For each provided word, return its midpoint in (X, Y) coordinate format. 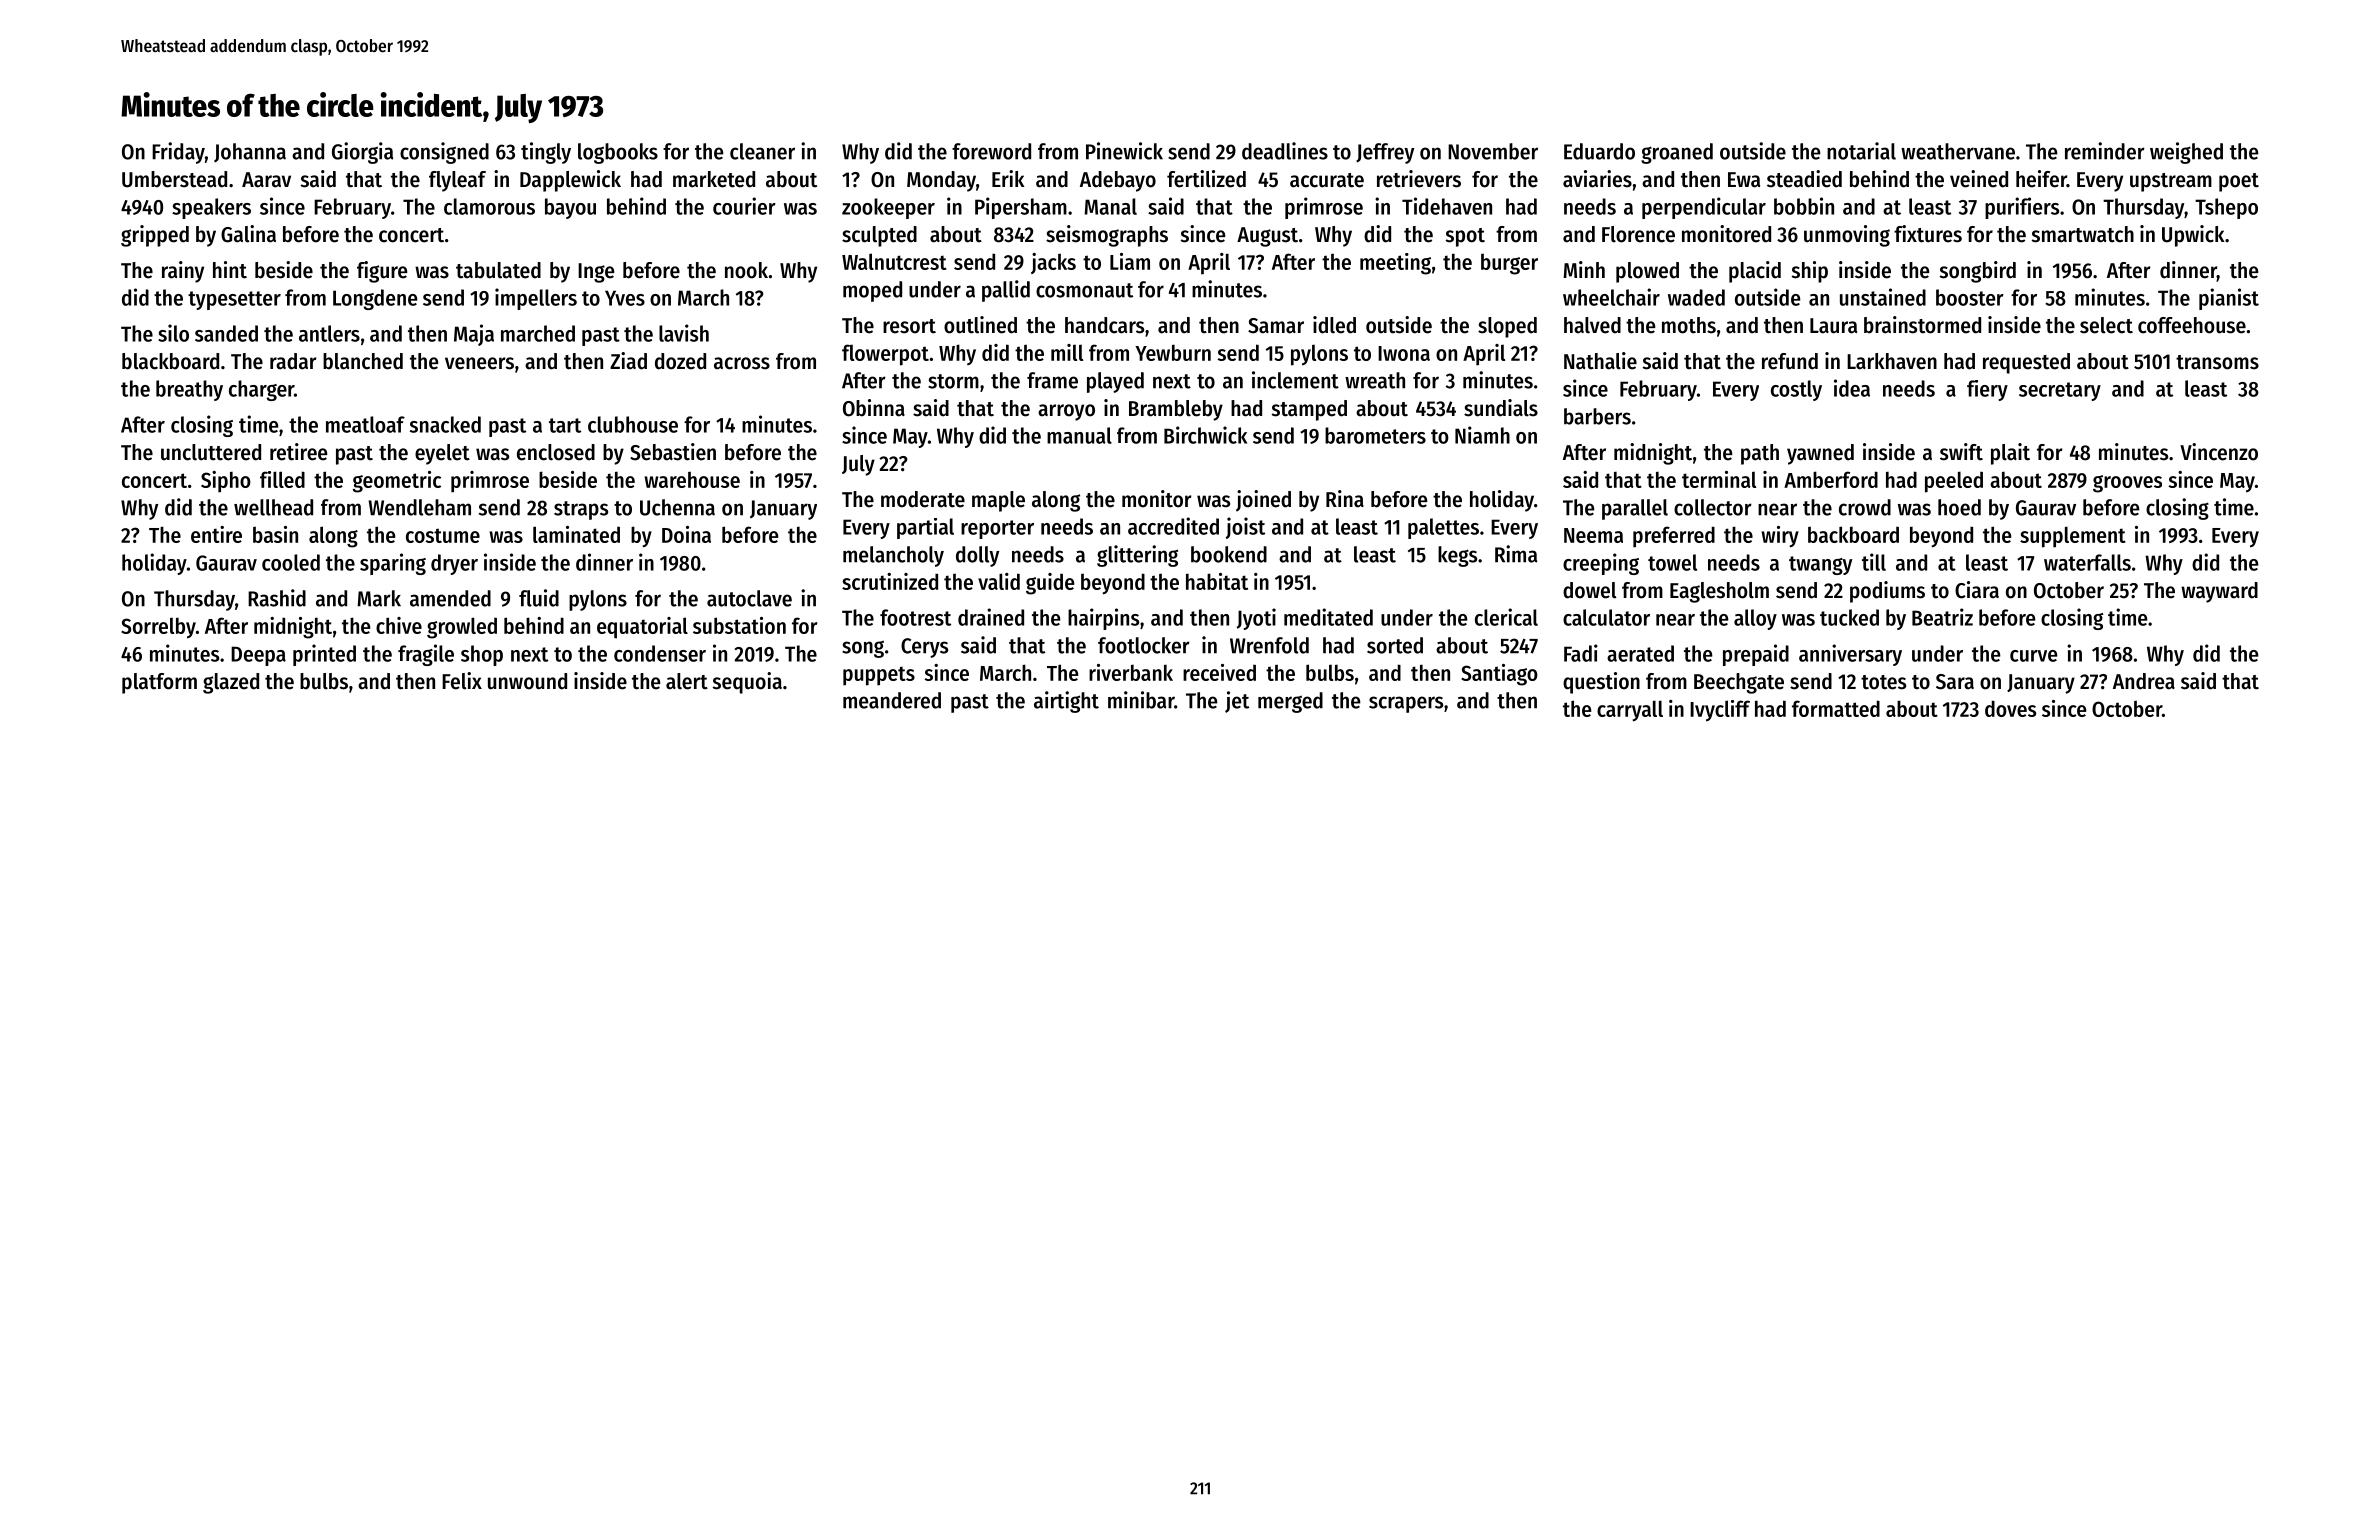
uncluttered (211, 452)
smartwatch (2083, 234)
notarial (1861, 151)
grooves (2127, 484)
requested (2026, 363)
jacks (1053, 263)
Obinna (874, 408)
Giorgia (362, 153)
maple (998, 501)
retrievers (1419, 179)
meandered (892, 700)
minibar (1141, 700)
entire (216, 534)
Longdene (375, 299)
